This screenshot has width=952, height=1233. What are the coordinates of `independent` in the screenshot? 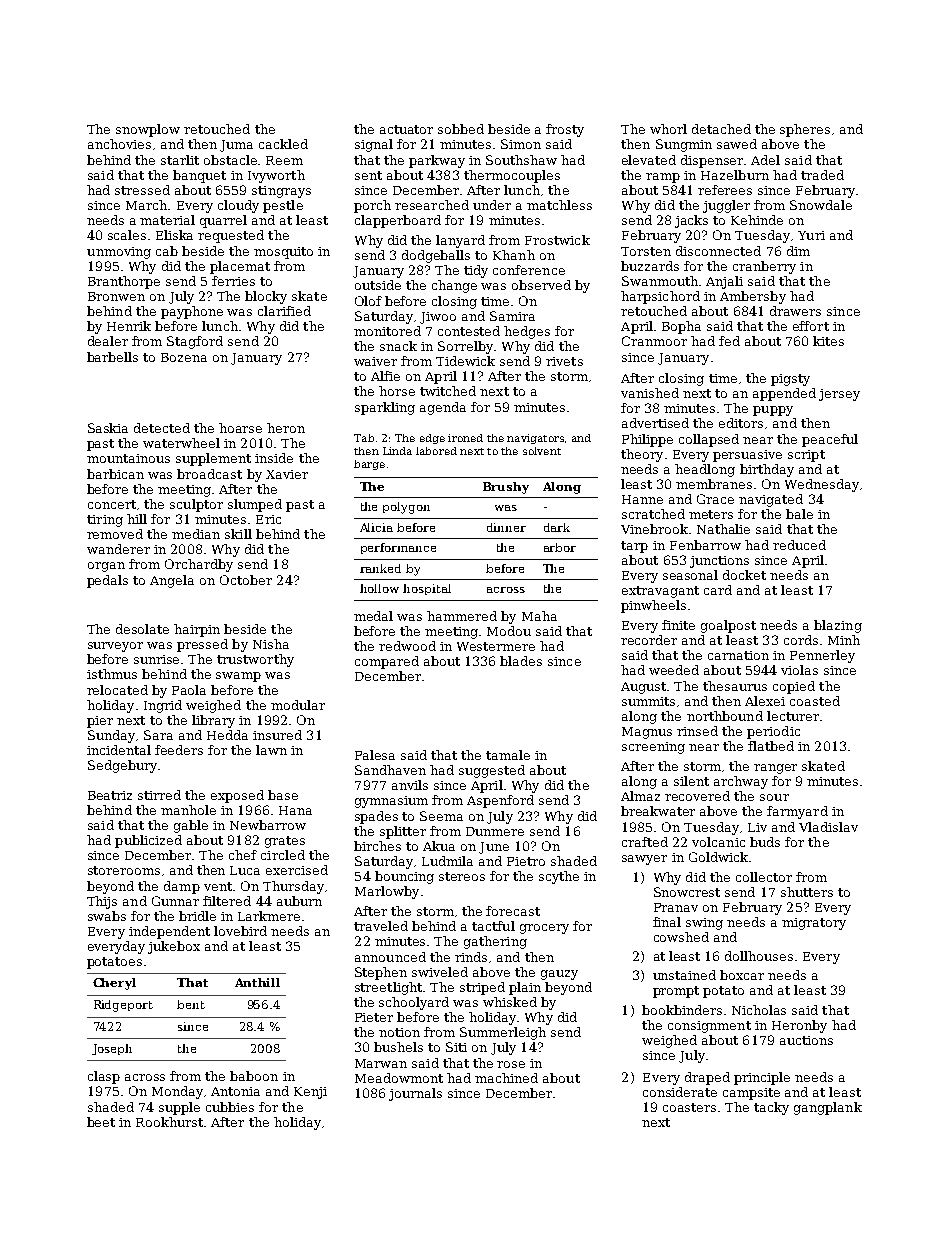 It's located at (169, 932).
